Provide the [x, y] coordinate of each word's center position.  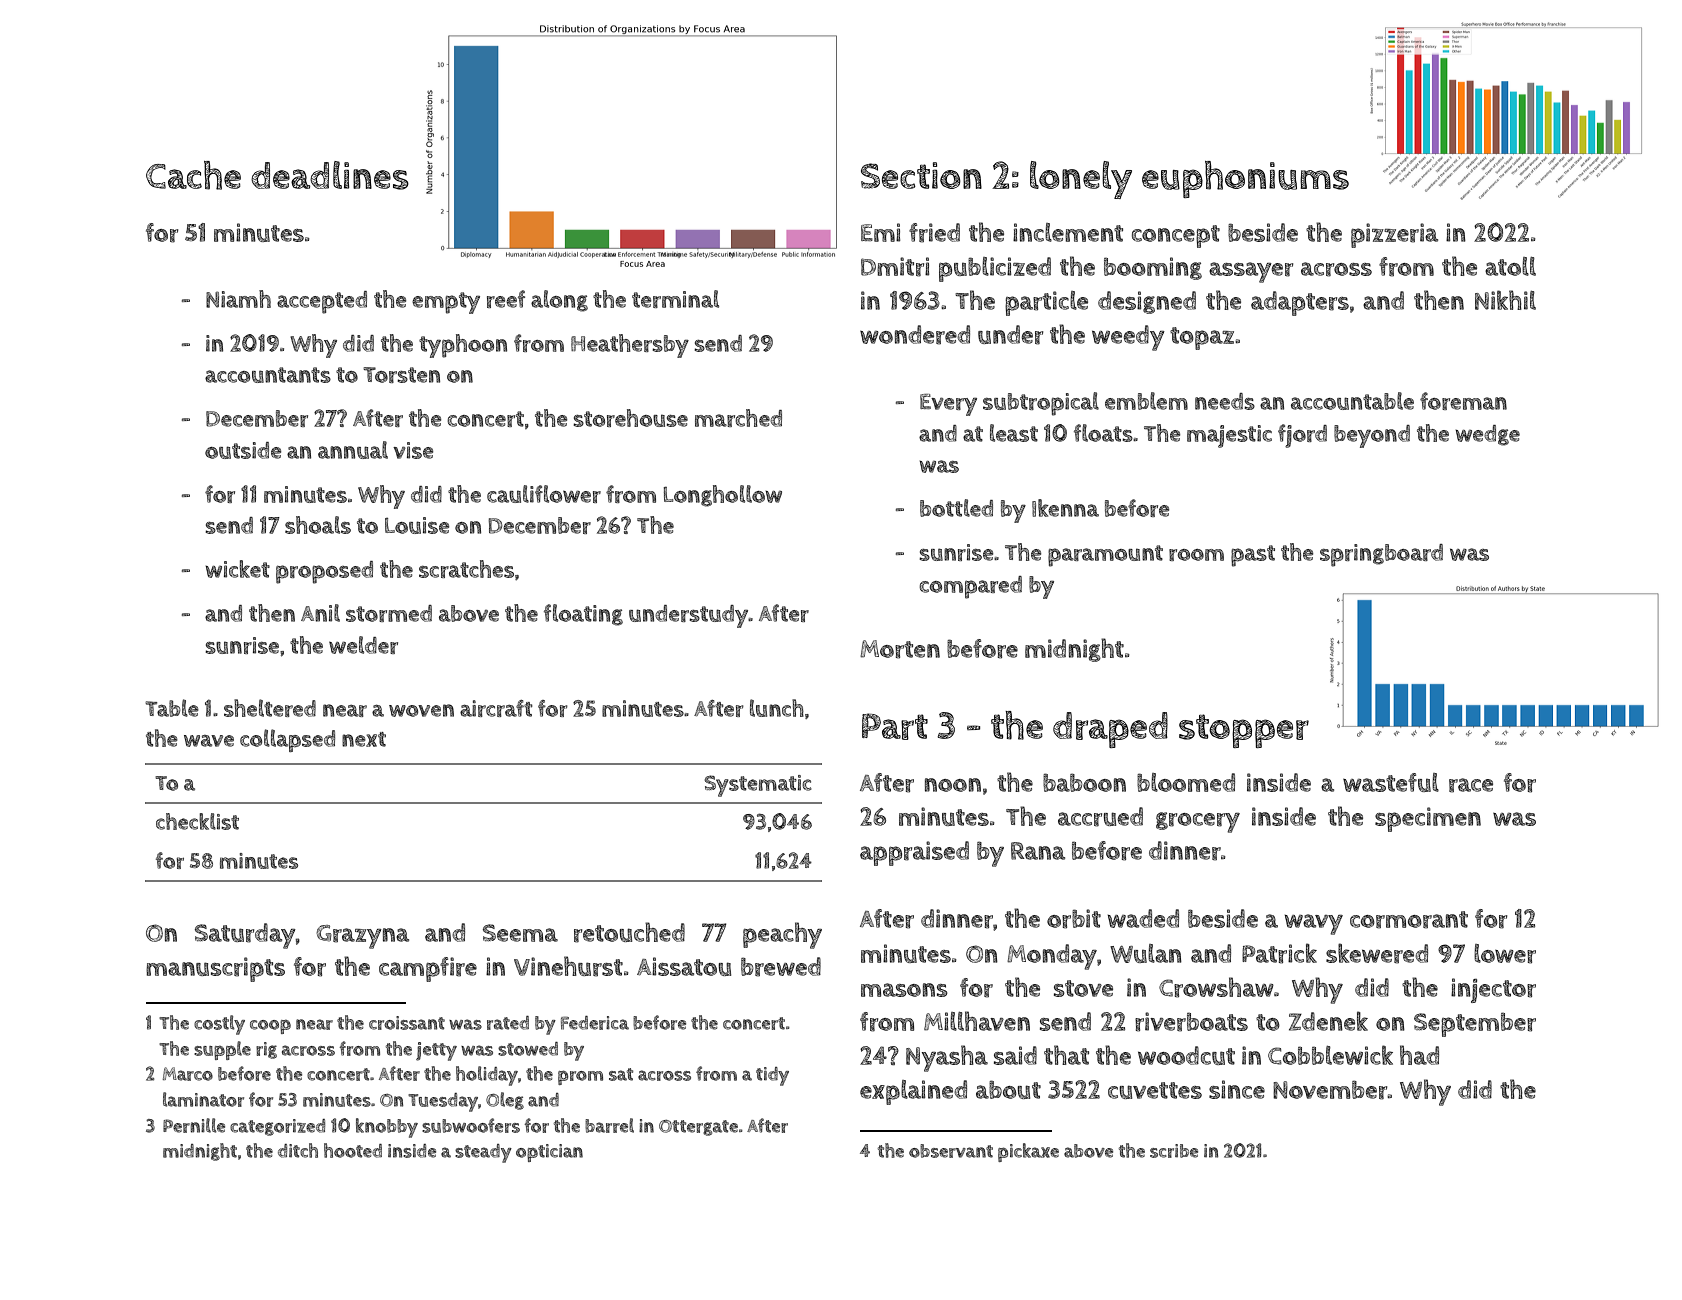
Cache [193, 175]
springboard [1381, 555]
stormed [389, 613]
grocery [1198, 822]
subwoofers [471, 1125]
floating [583, 615]
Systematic [758, 786]
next [364, 739]
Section [921, 175]
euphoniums [1245, 179]
